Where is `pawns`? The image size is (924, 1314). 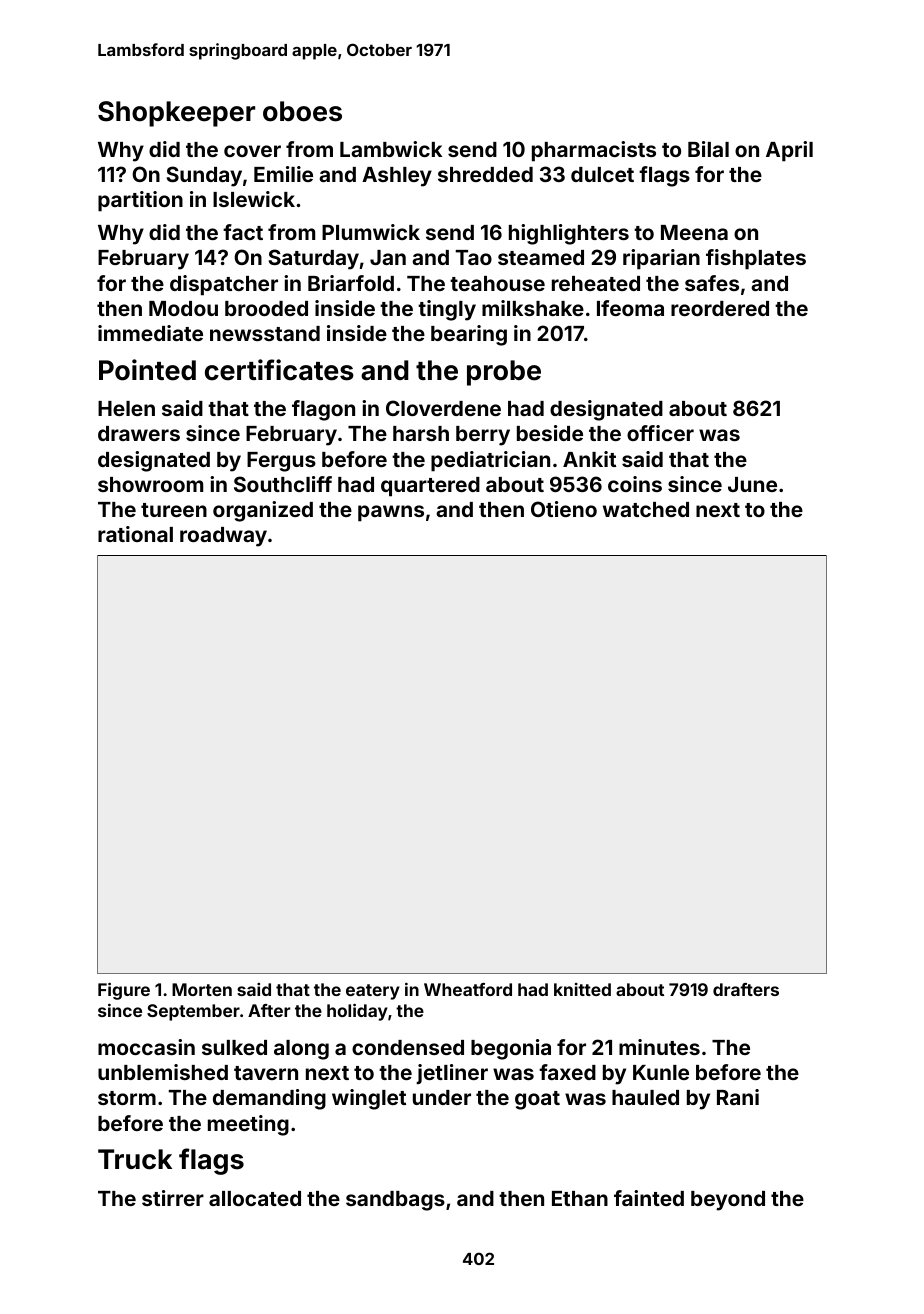 pawns is located at coordinates (391, 513).
